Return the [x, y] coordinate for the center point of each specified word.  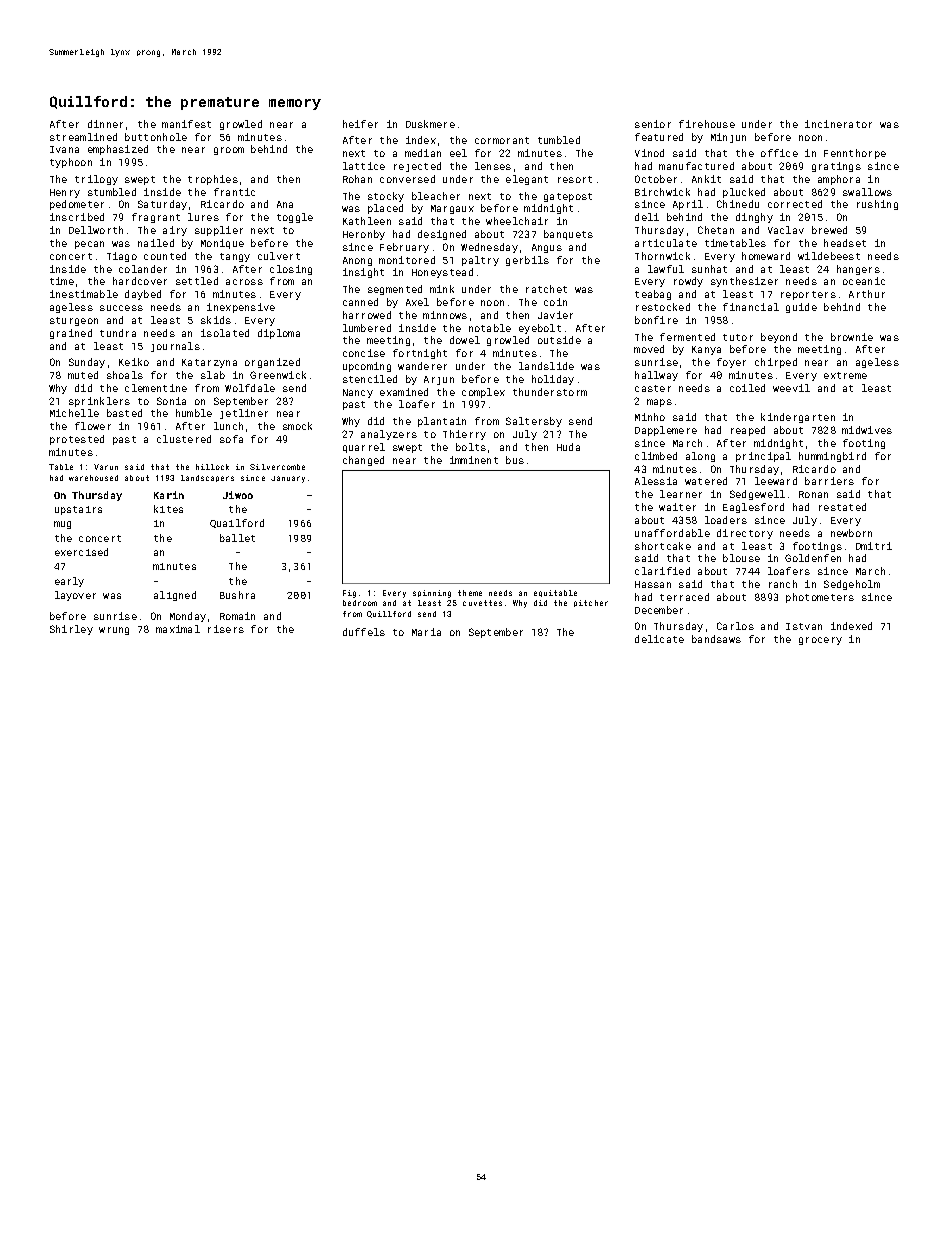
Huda [568, 447]
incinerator [838, 124]
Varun [106, 467]
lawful [666, 269]
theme [470, 593]
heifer [360, 124]
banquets [568, 235]
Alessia [656, 481]
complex [483, 393]
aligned [175, 596]
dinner [105, 124]
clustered [184, 439]
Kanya [706, 350]
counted [165, 256]
